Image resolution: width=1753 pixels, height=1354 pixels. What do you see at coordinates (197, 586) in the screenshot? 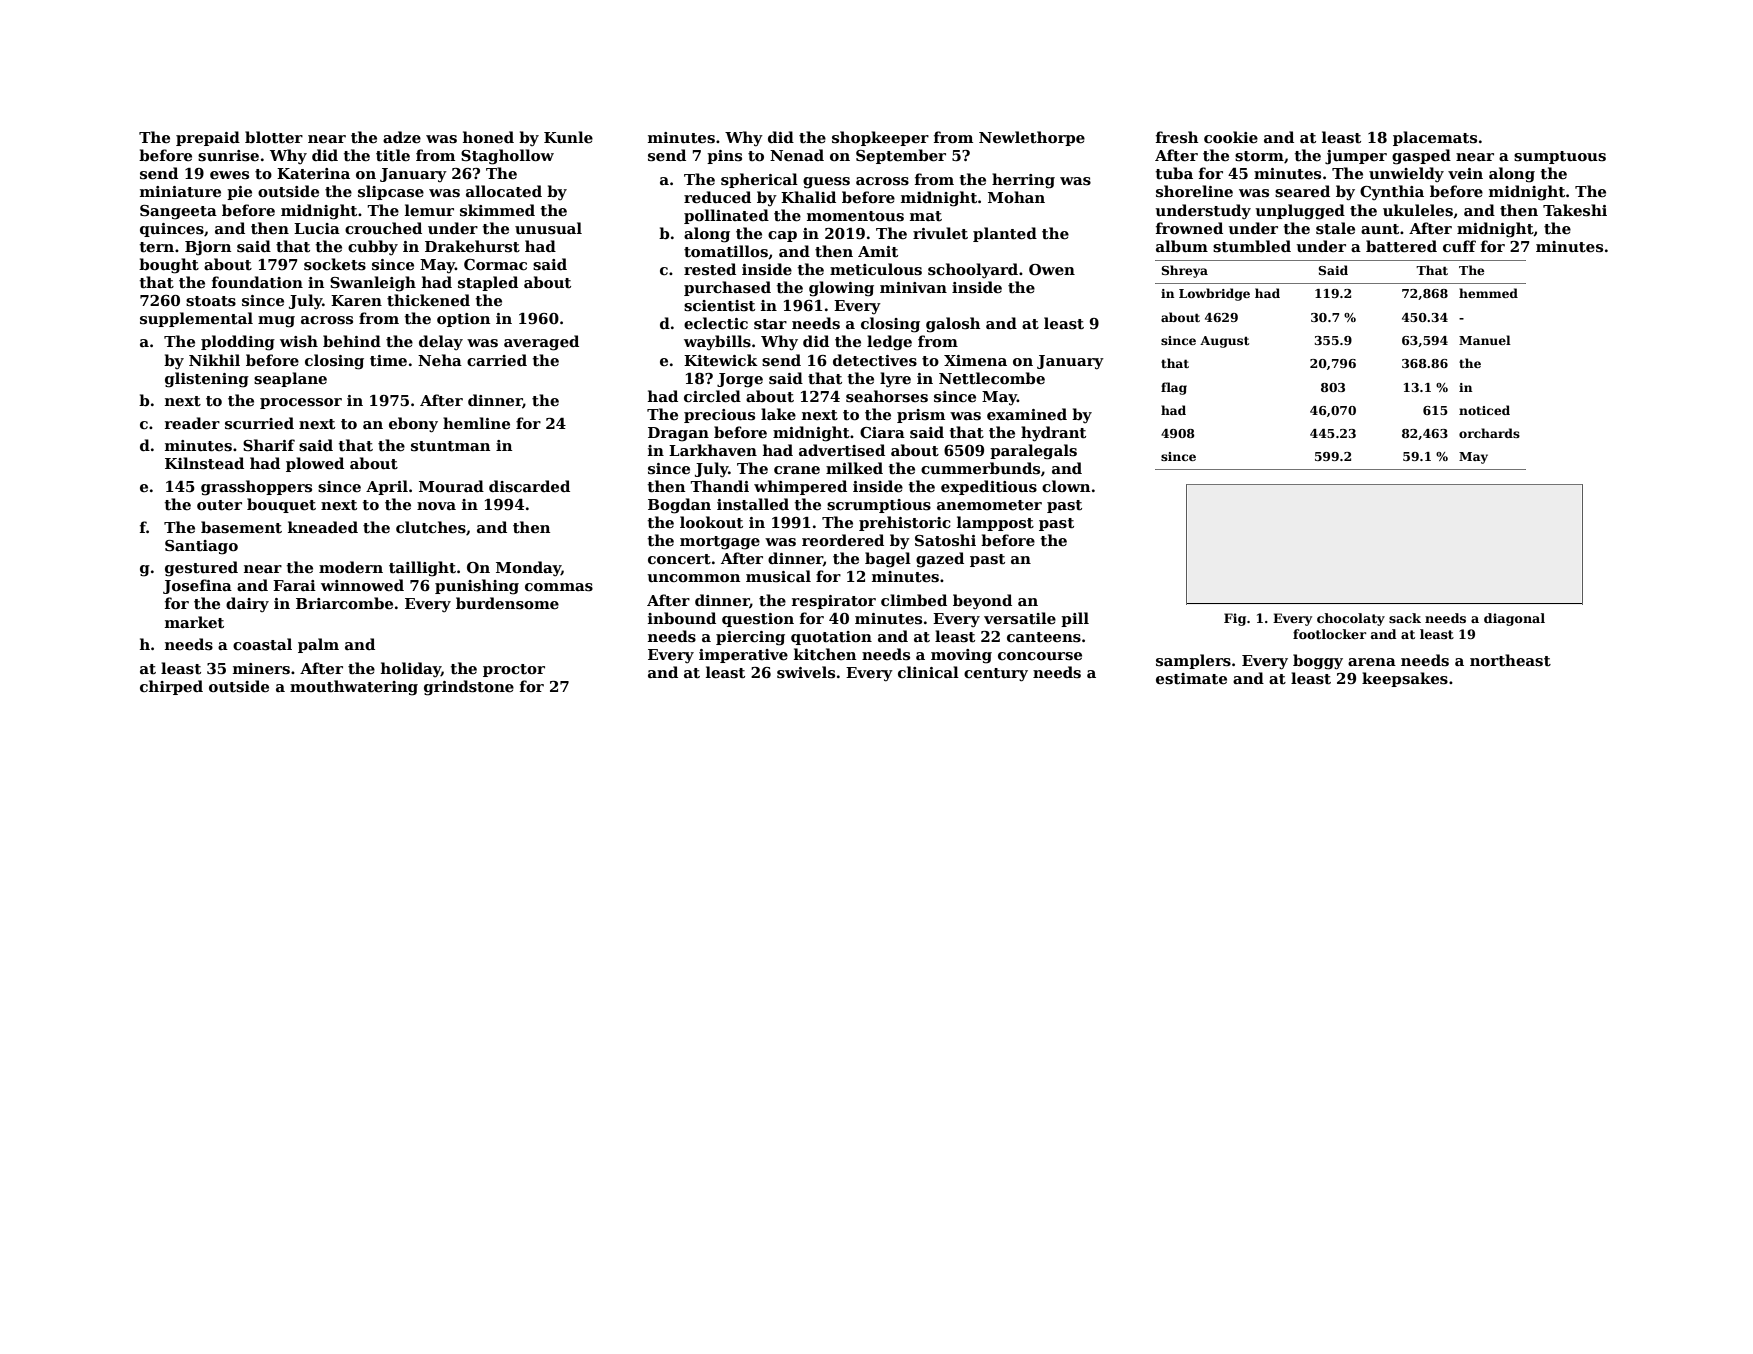
I see `Josefina` at bounding box center [197, 586].
